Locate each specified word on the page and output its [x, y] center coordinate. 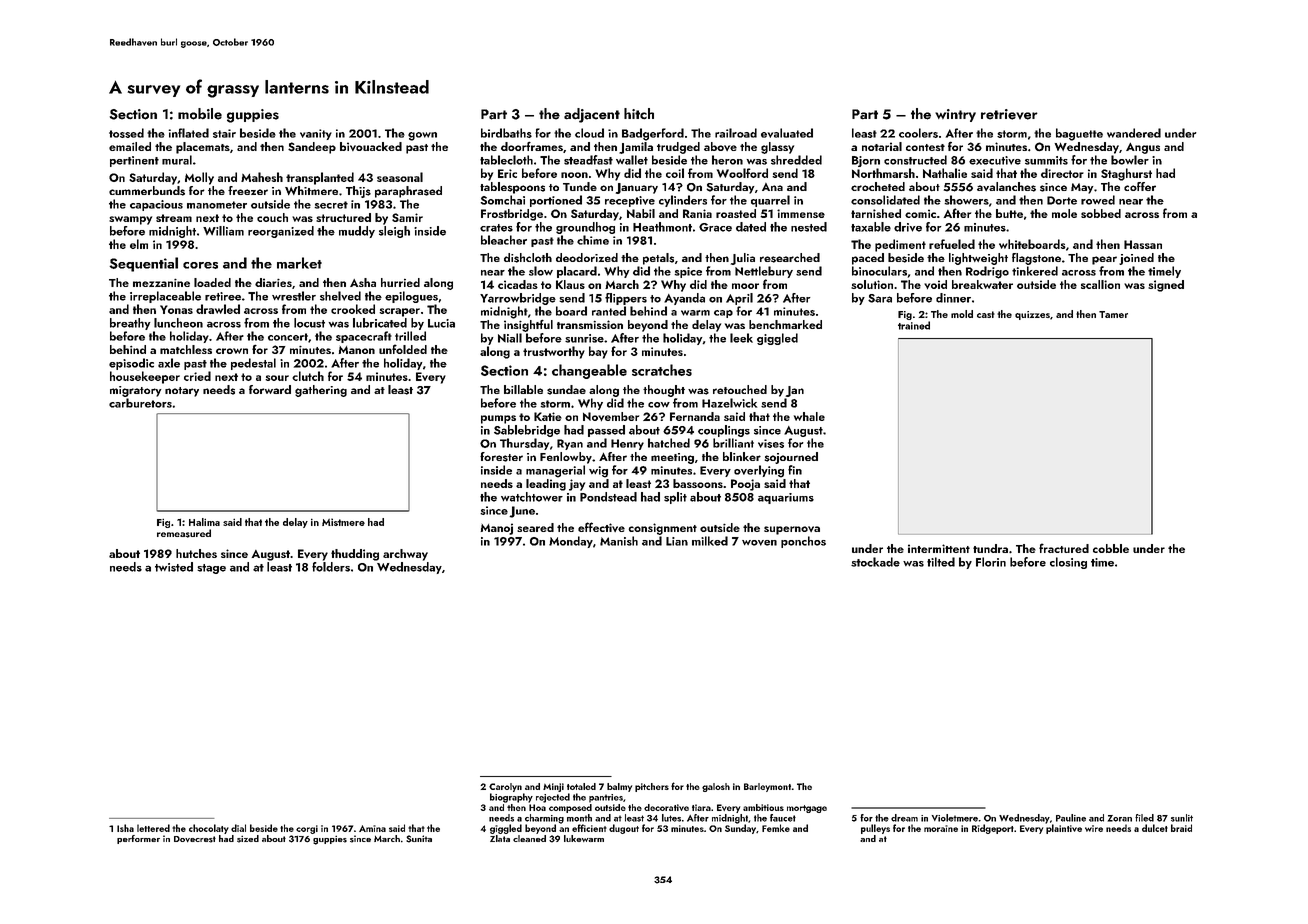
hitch [639, 113]
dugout [624, 829]
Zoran [1120, 818]
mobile [200, 114]
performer [138, 839]
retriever [1009, 114]
